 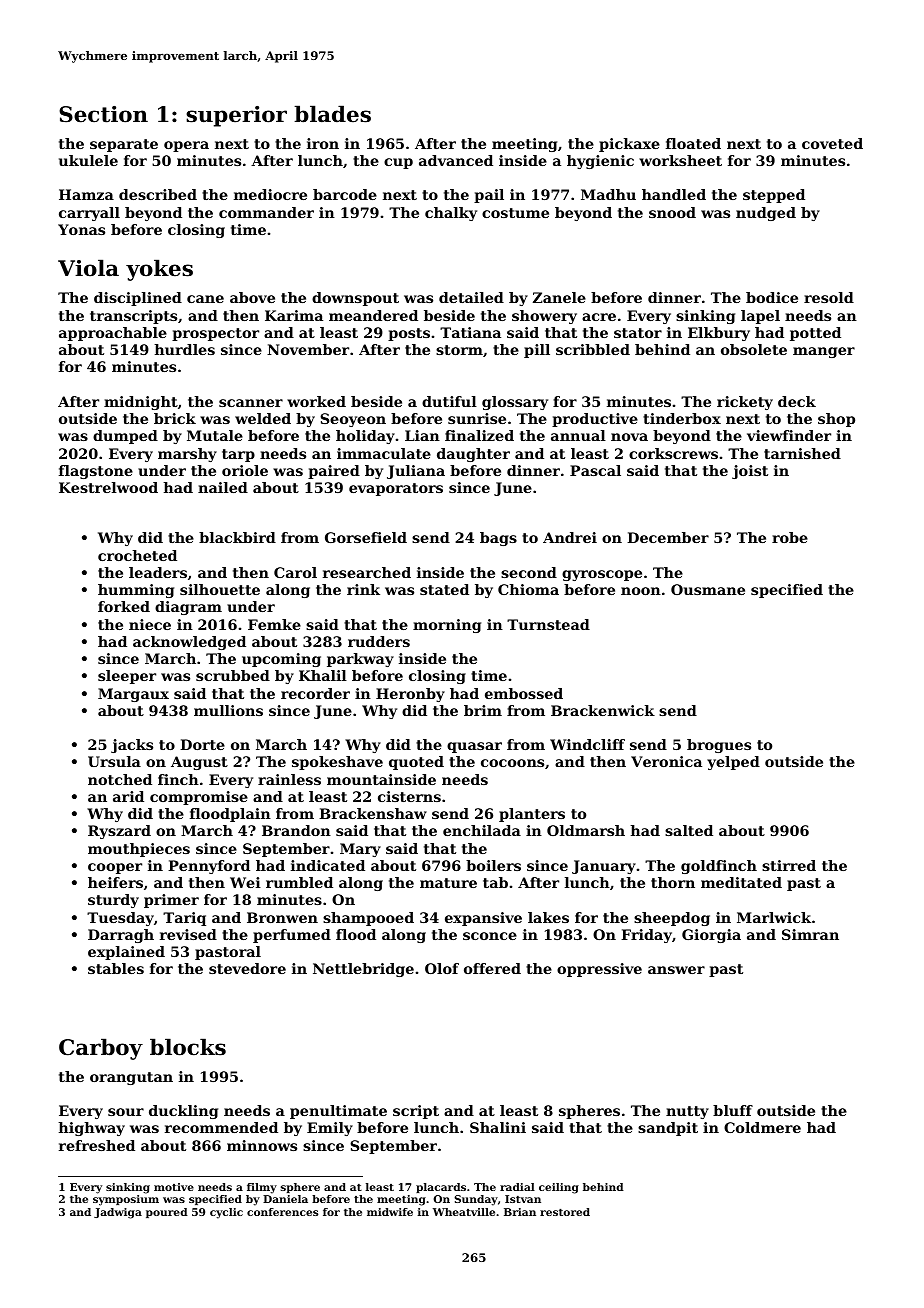 I want to click on leaders, so click(x=158, y=572).
